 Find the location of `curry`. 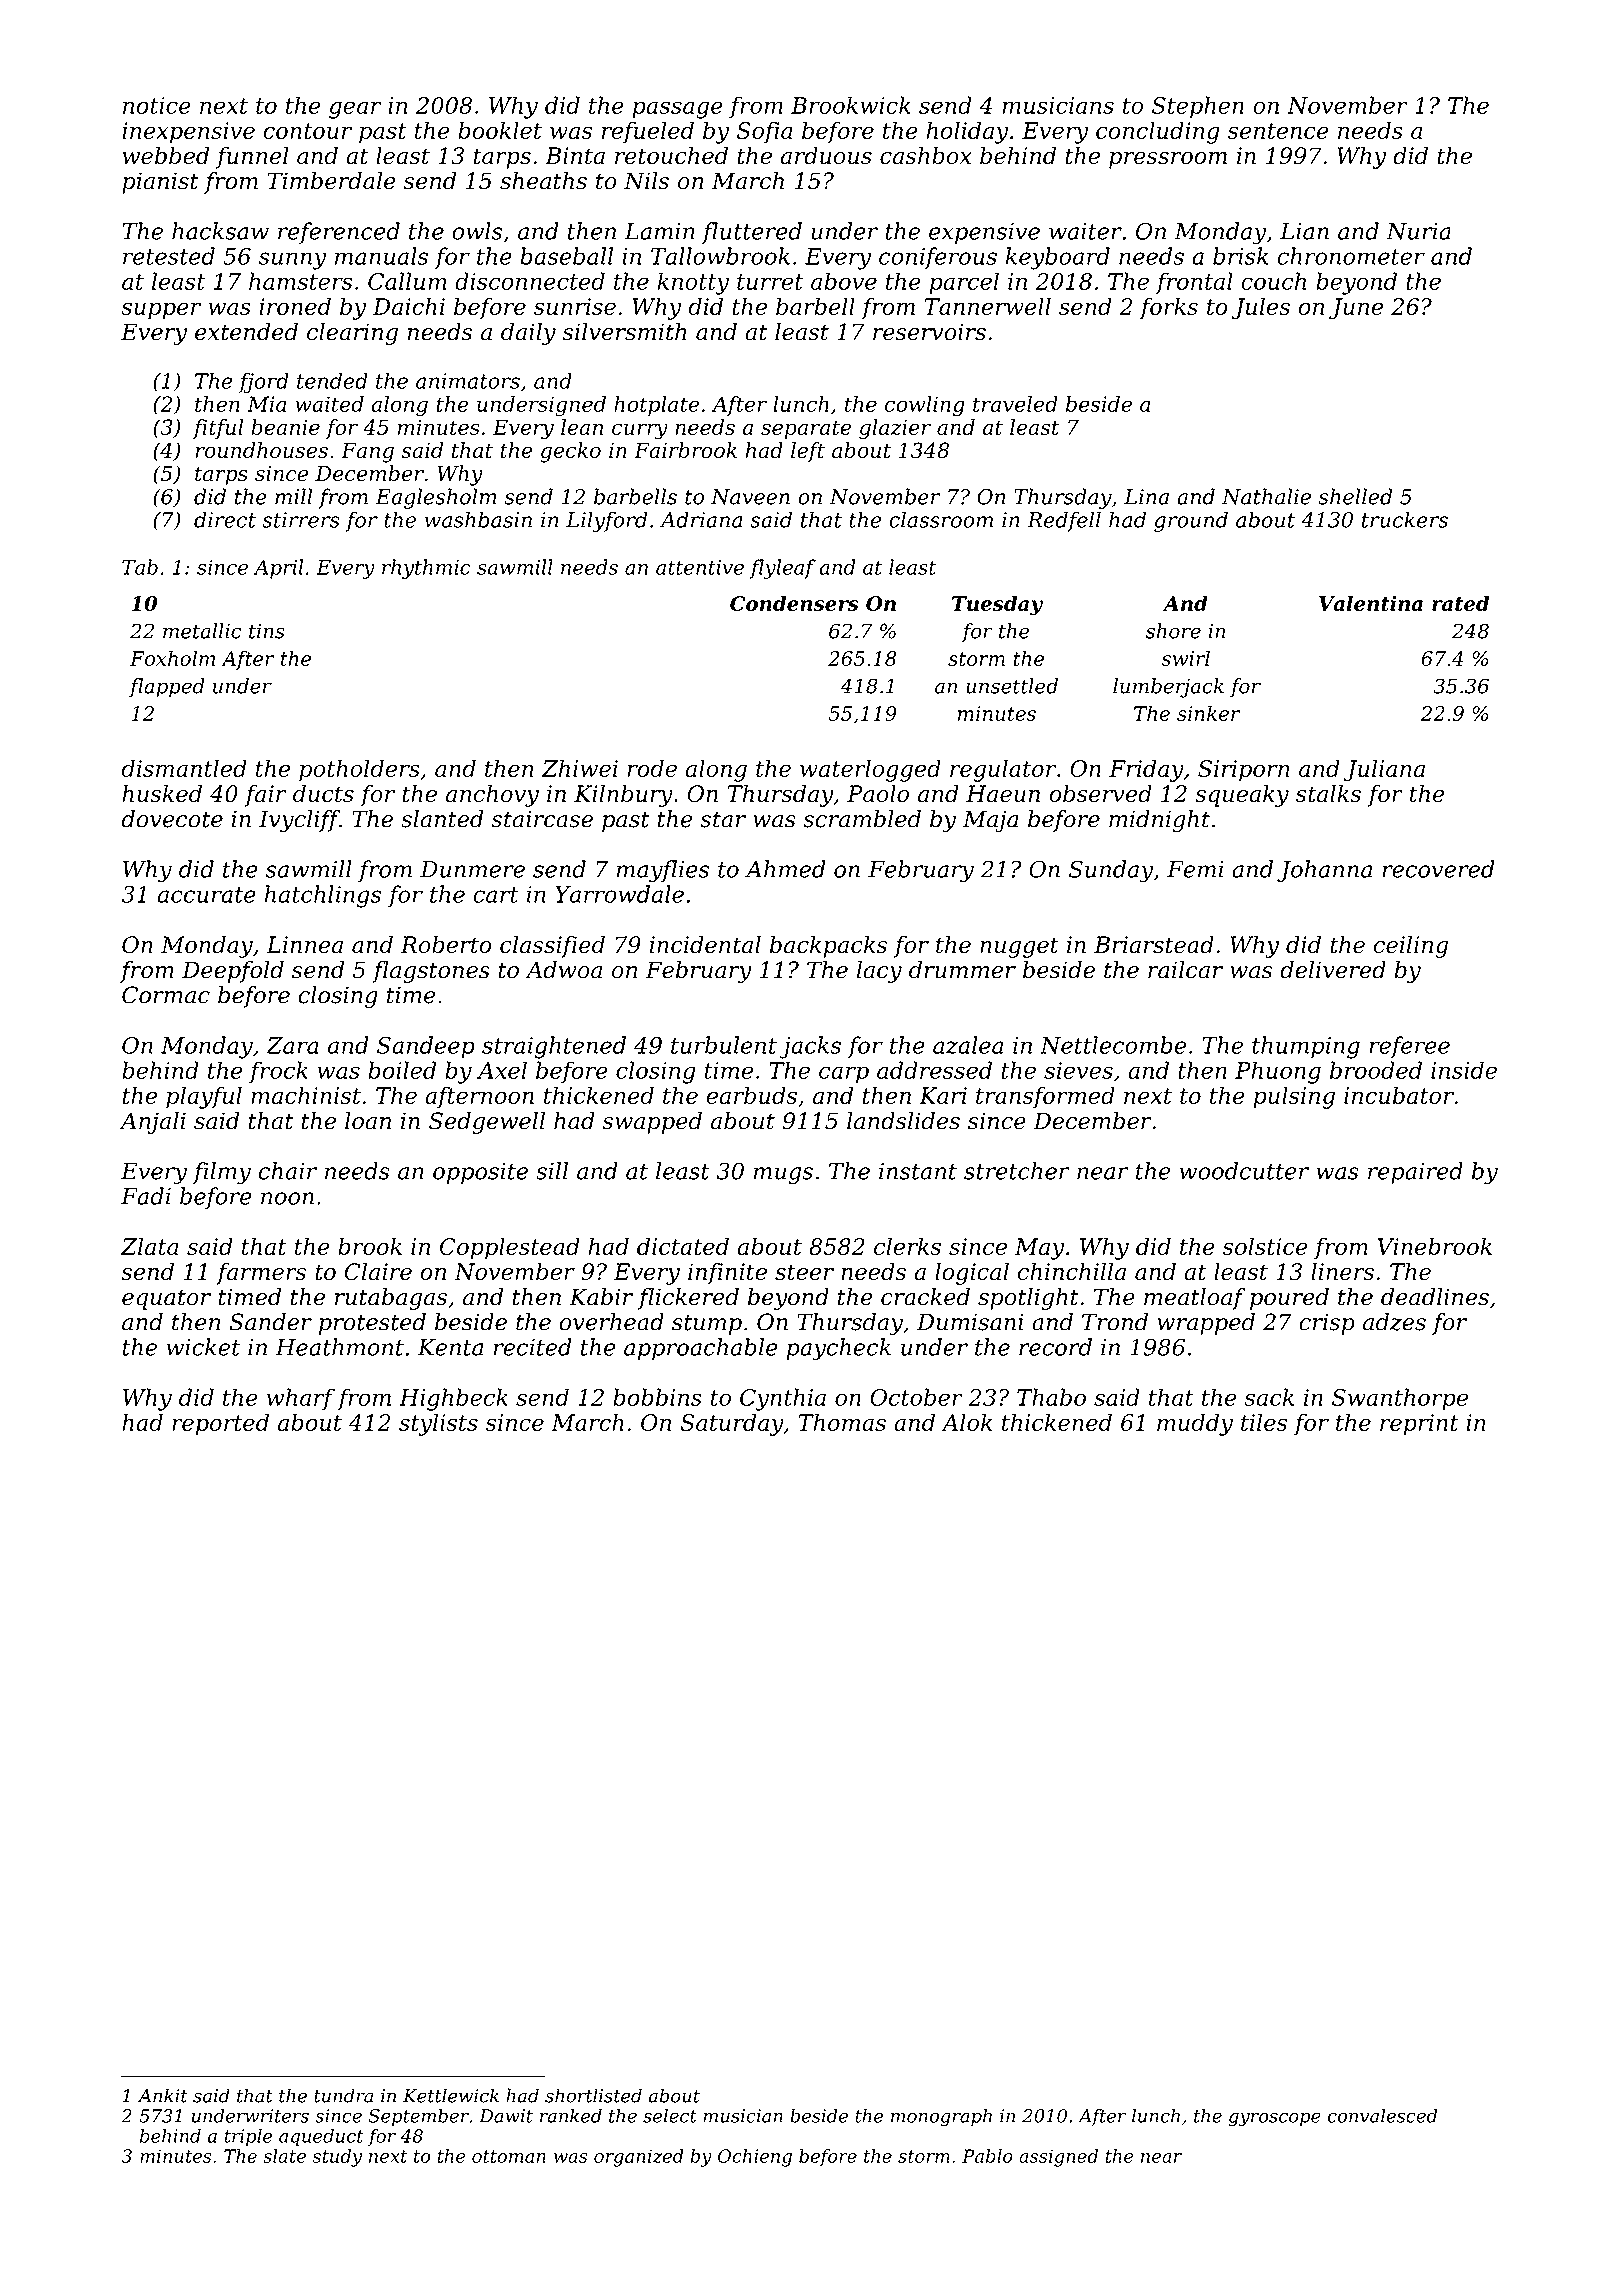

curry is located at coordinates (640, 431).
